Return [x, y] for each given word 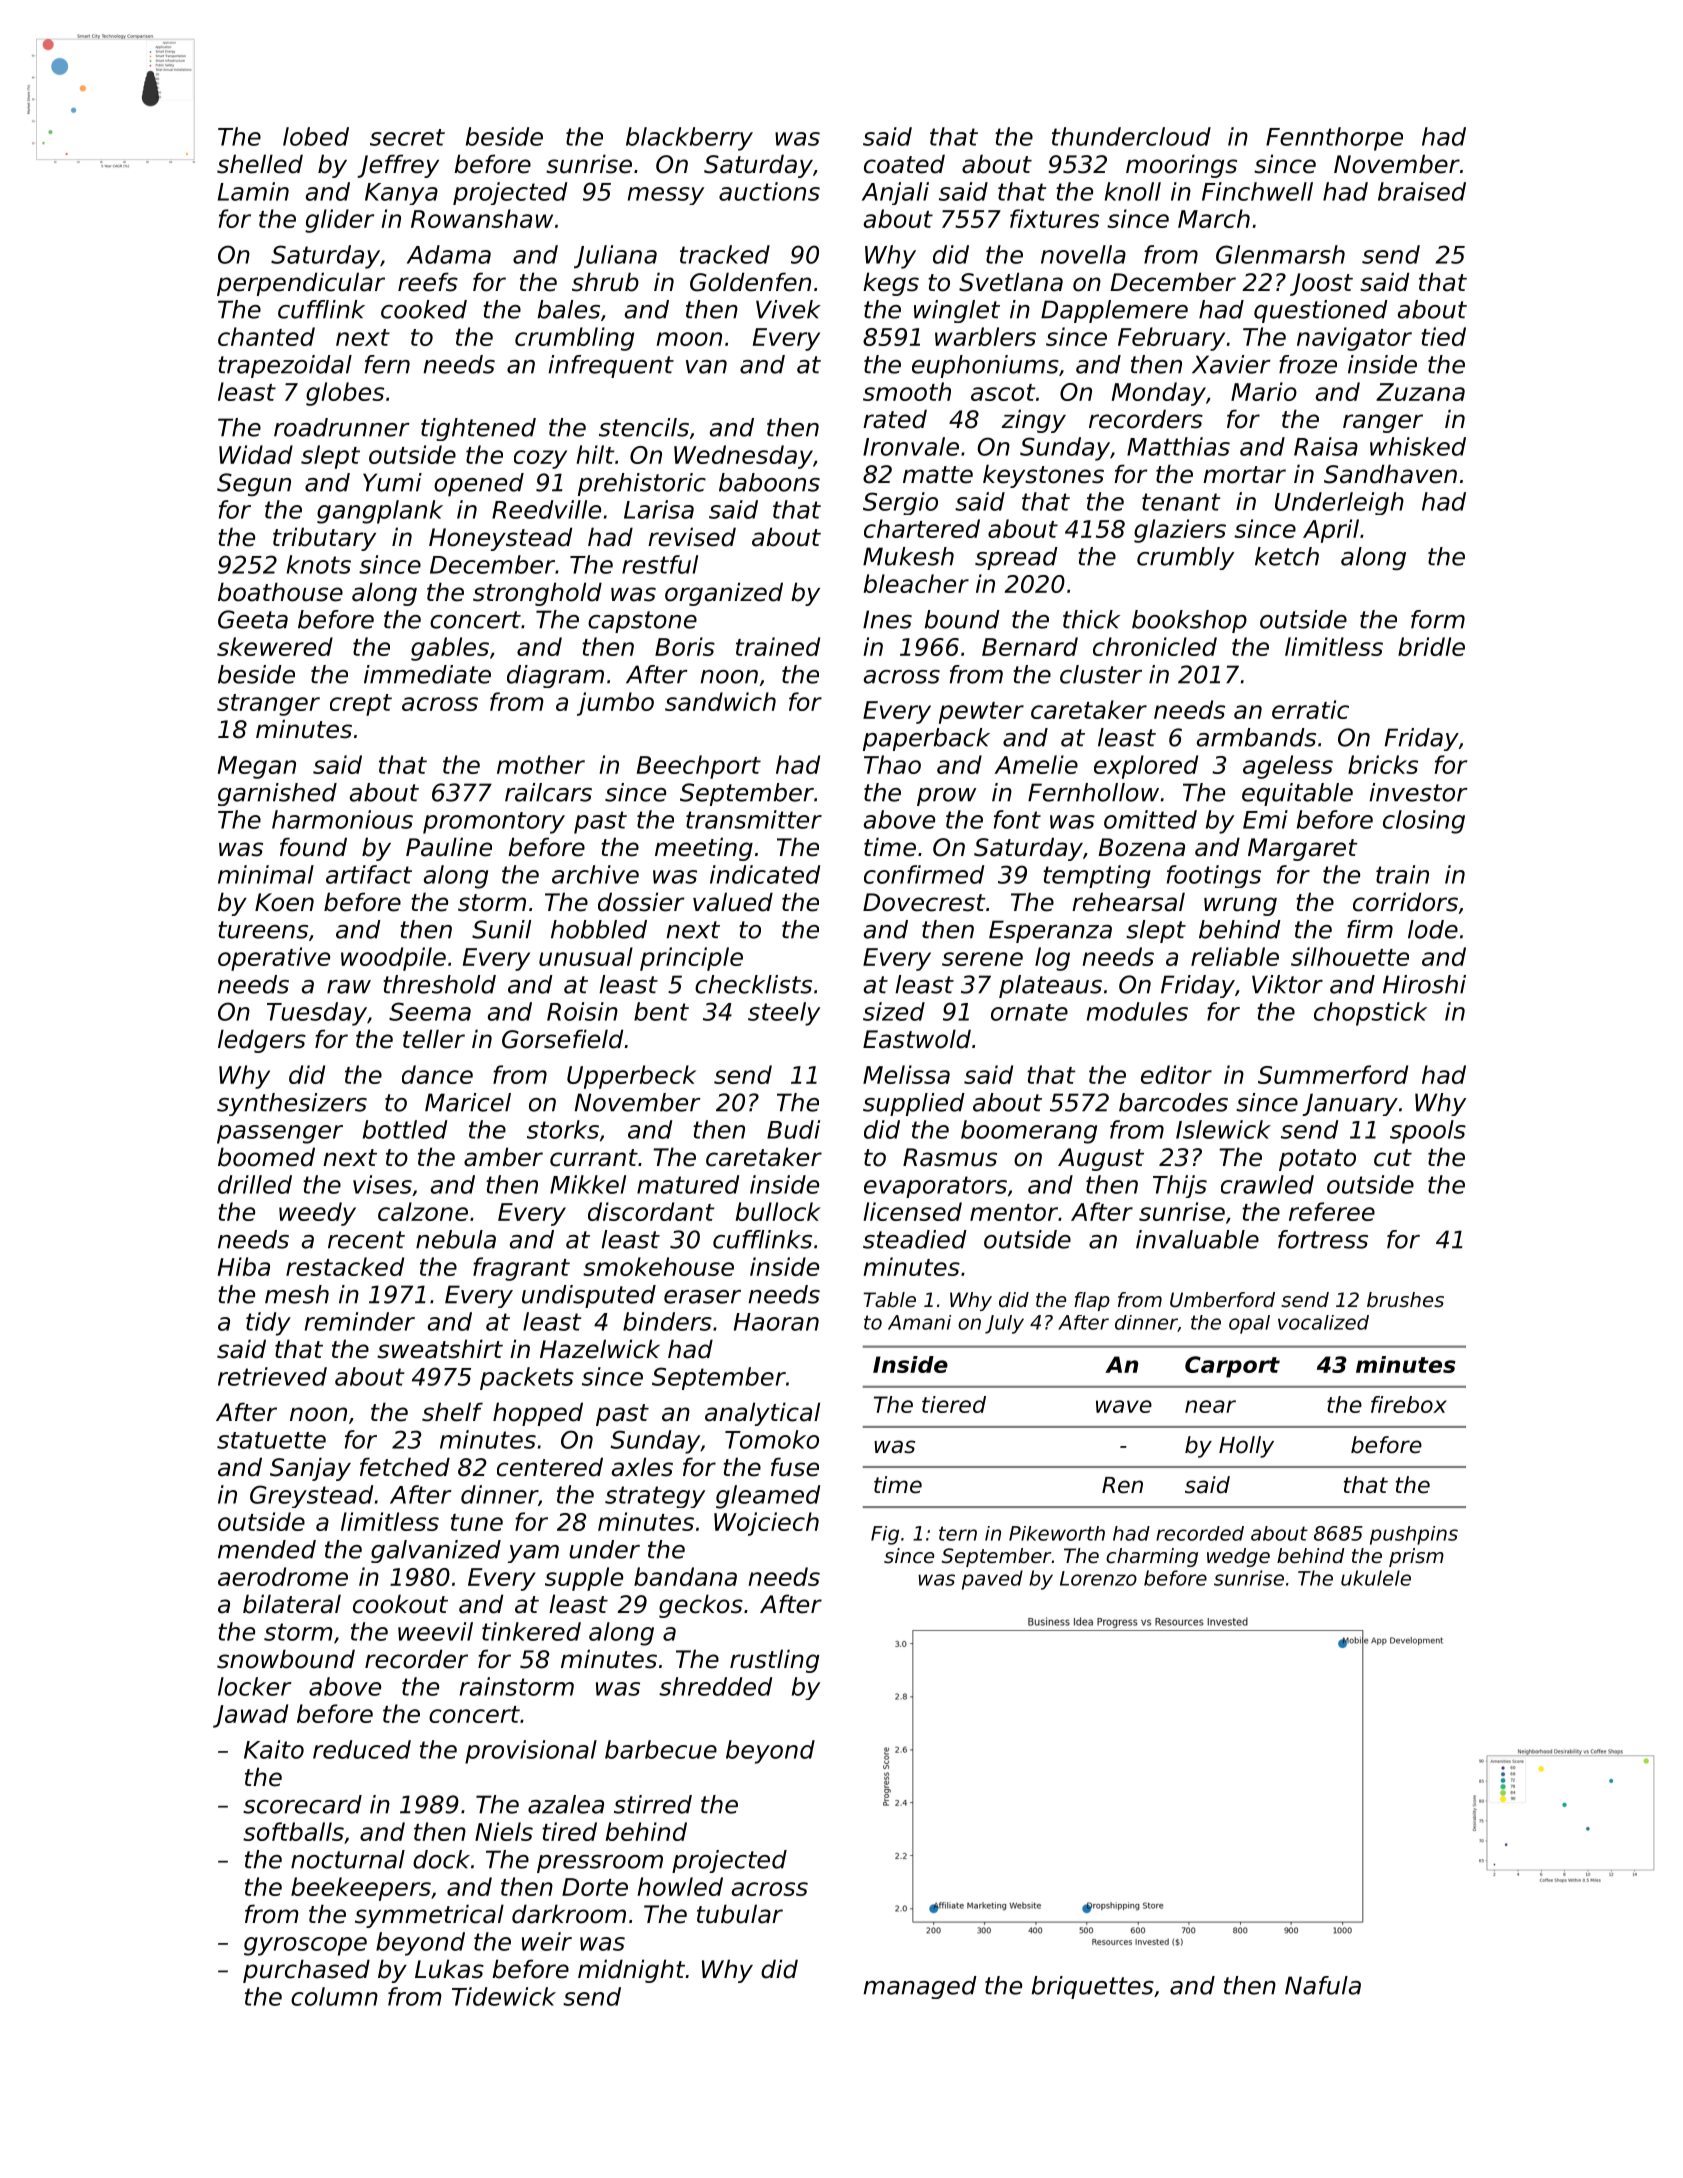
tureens [263, 930]
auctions [769, 191]
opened [479, 485]
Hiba [244, 1266]
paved [992, 1580]
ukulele [1376, 1578]
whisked [1418, 446]
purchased [306, 1971]
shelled [260, 164]
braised [1422, 191]
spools [1428, 1132]
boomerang [1029, 1132]
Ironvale [911, 446]
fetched [405, 1467]
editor [1176, 1074]
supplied [914, 1104]
